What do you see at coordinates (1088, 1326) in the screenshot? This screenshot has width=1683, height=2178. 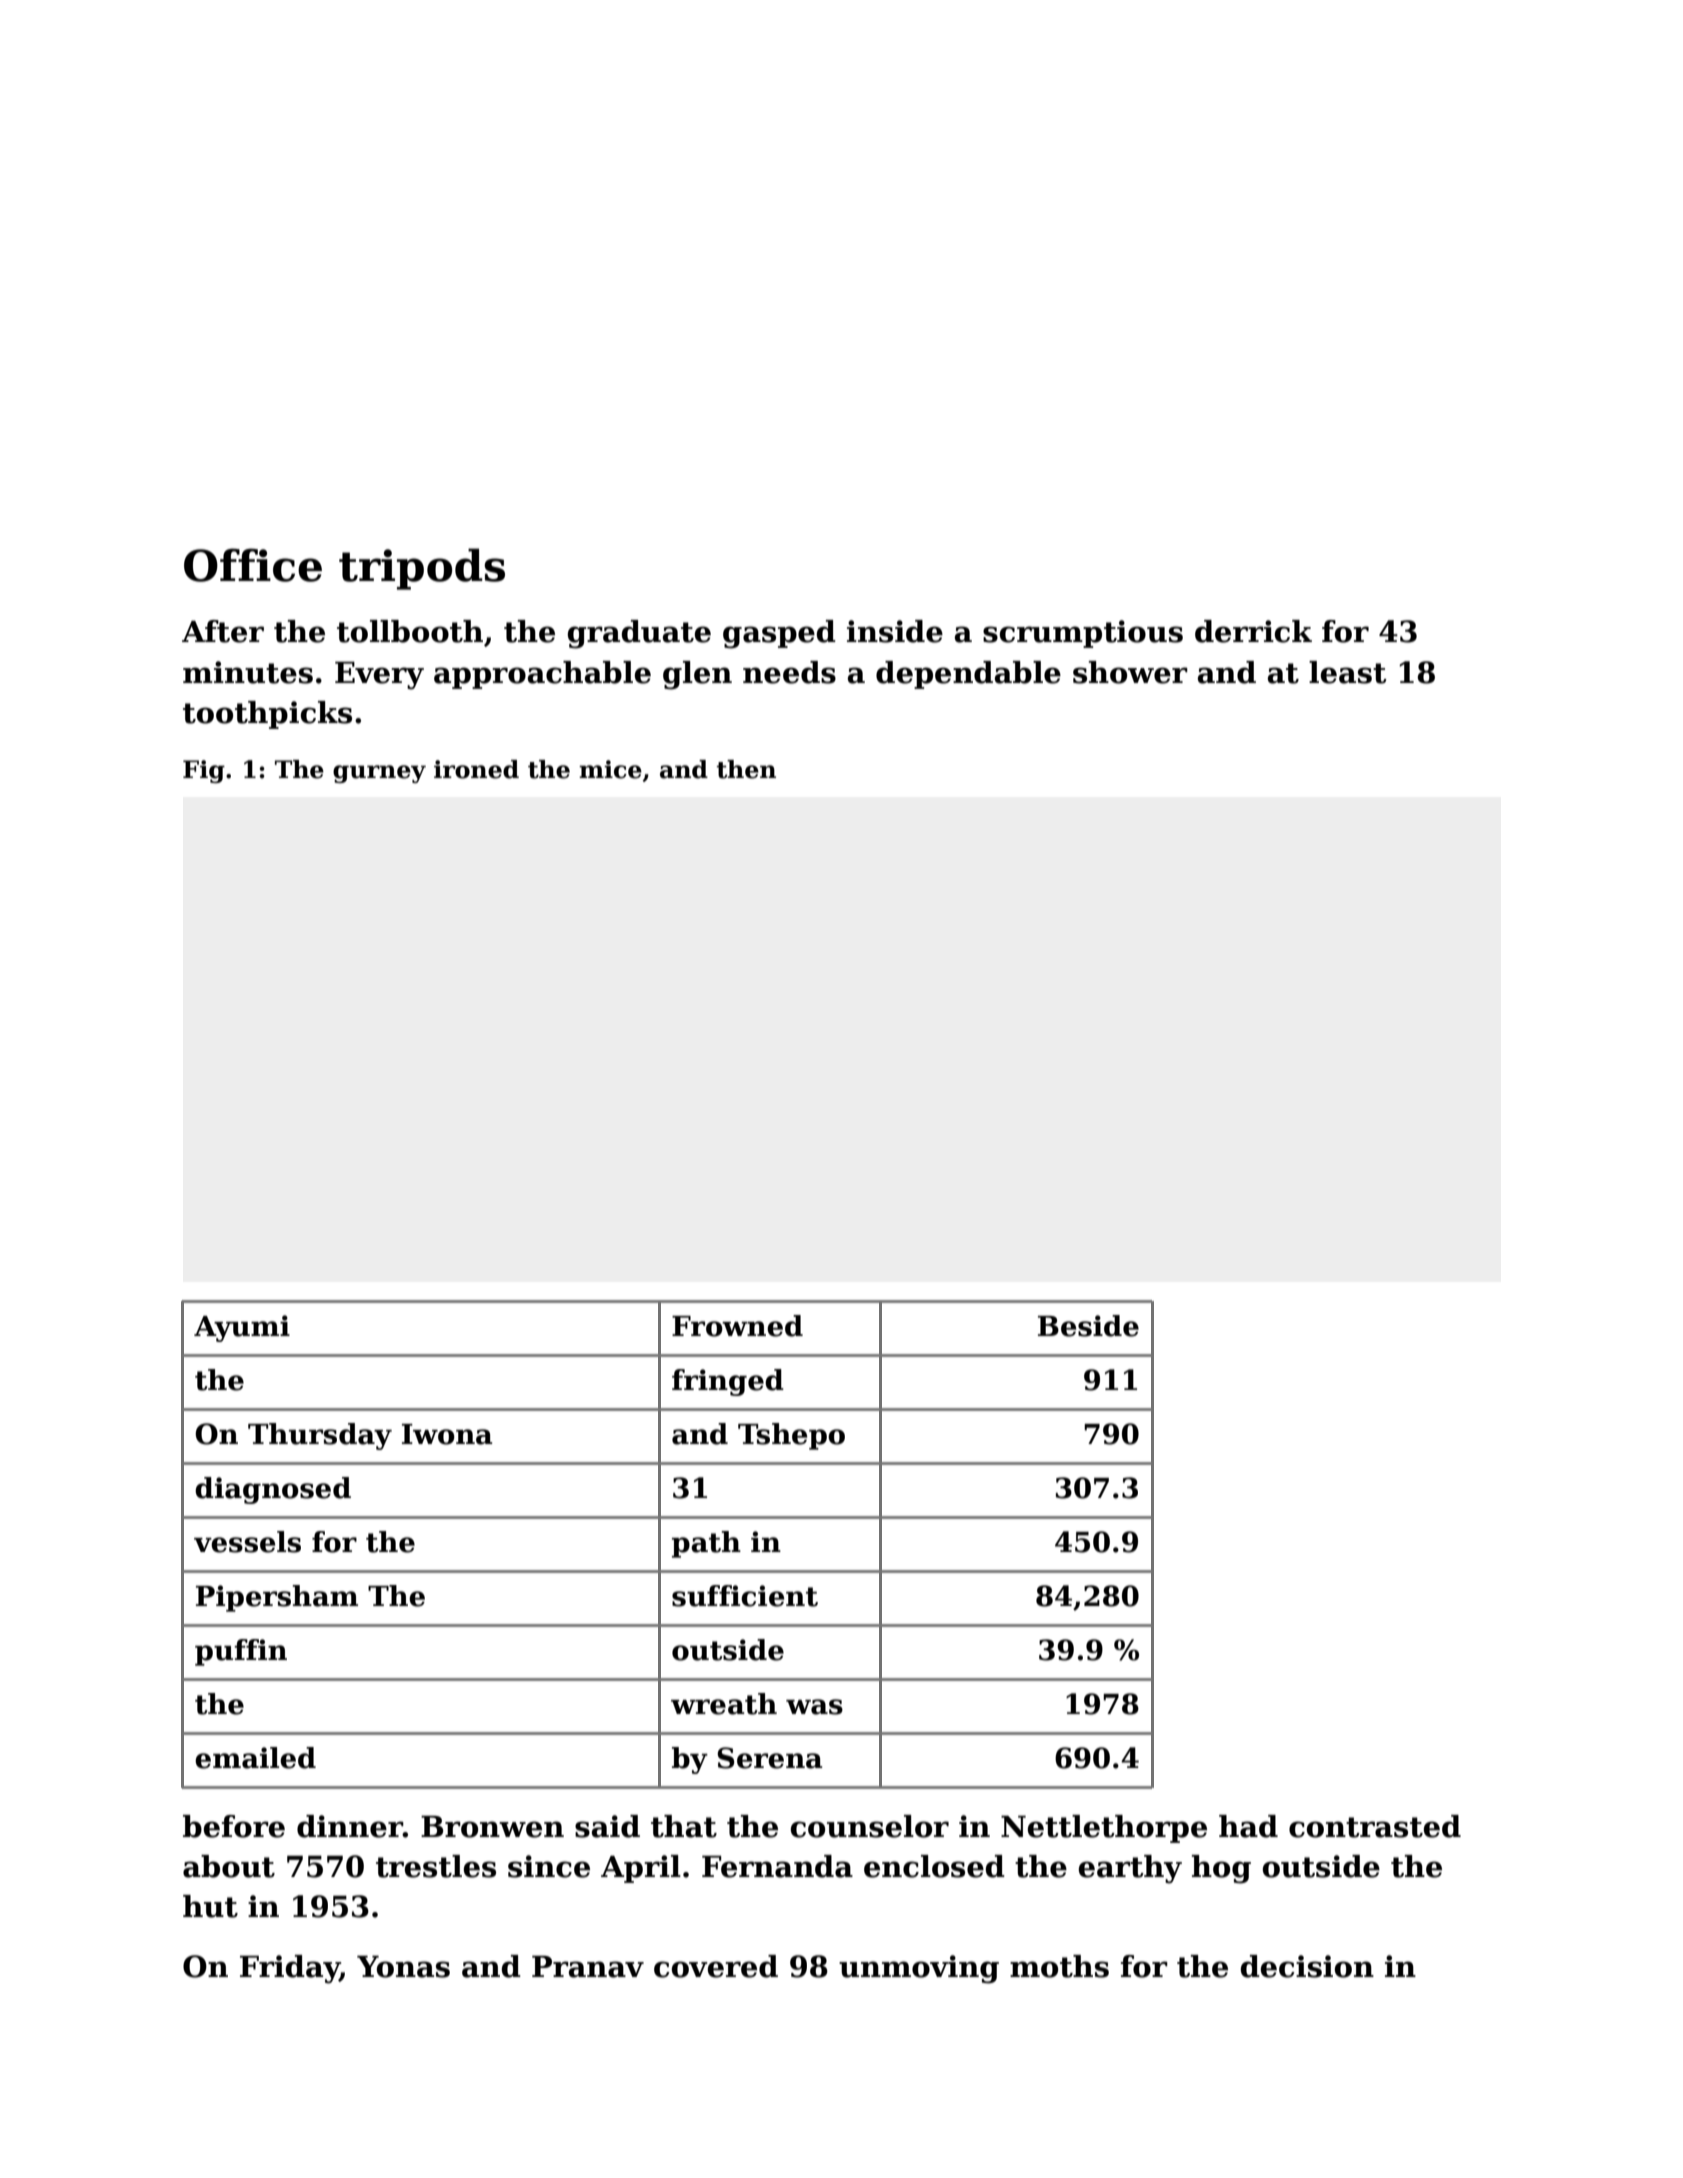 I see `Beside` at bounding box center [1088, 1326].
